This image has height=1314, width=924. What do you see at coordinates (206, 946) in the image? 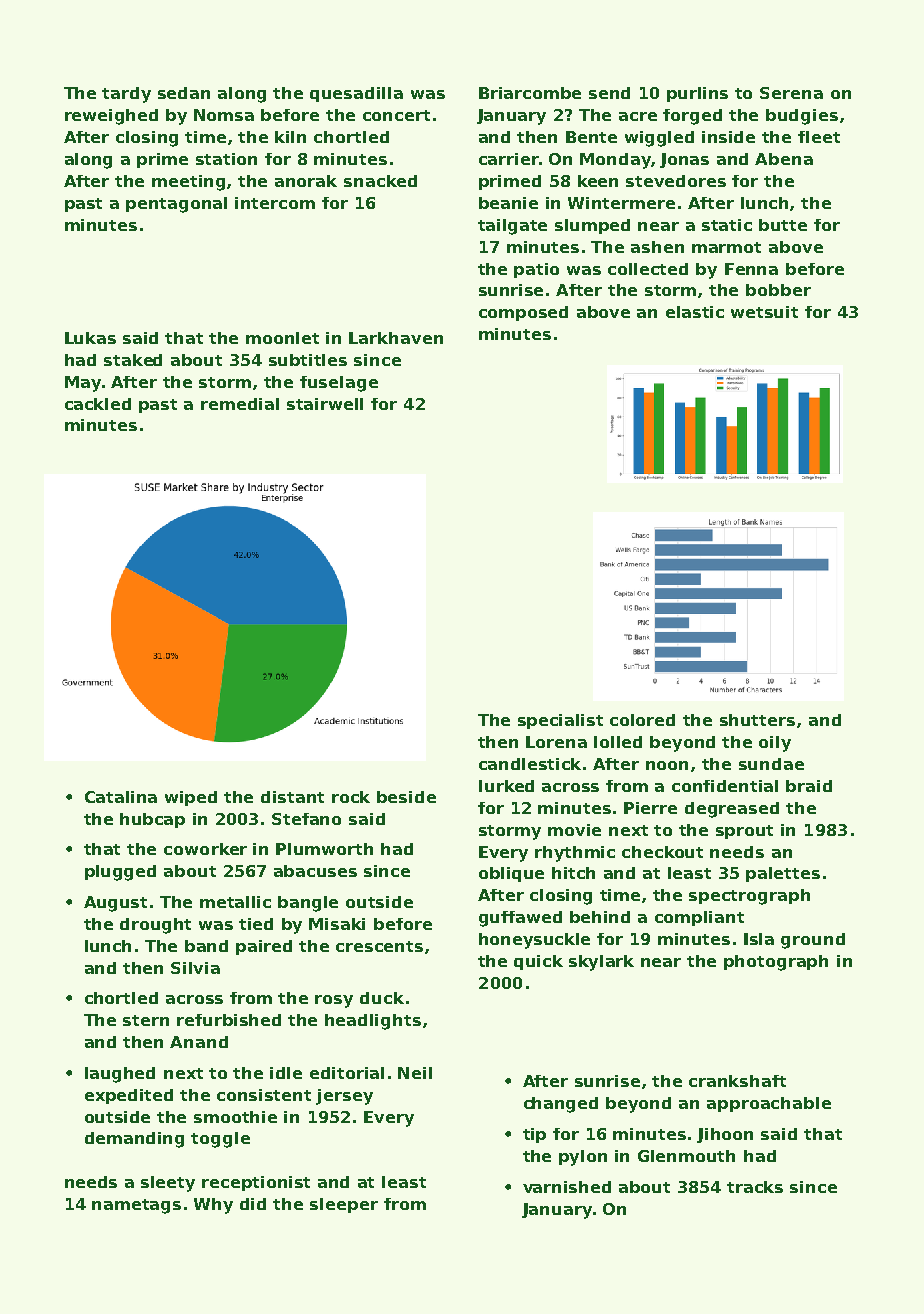
I see `band` at bounding box center [206, 946].
